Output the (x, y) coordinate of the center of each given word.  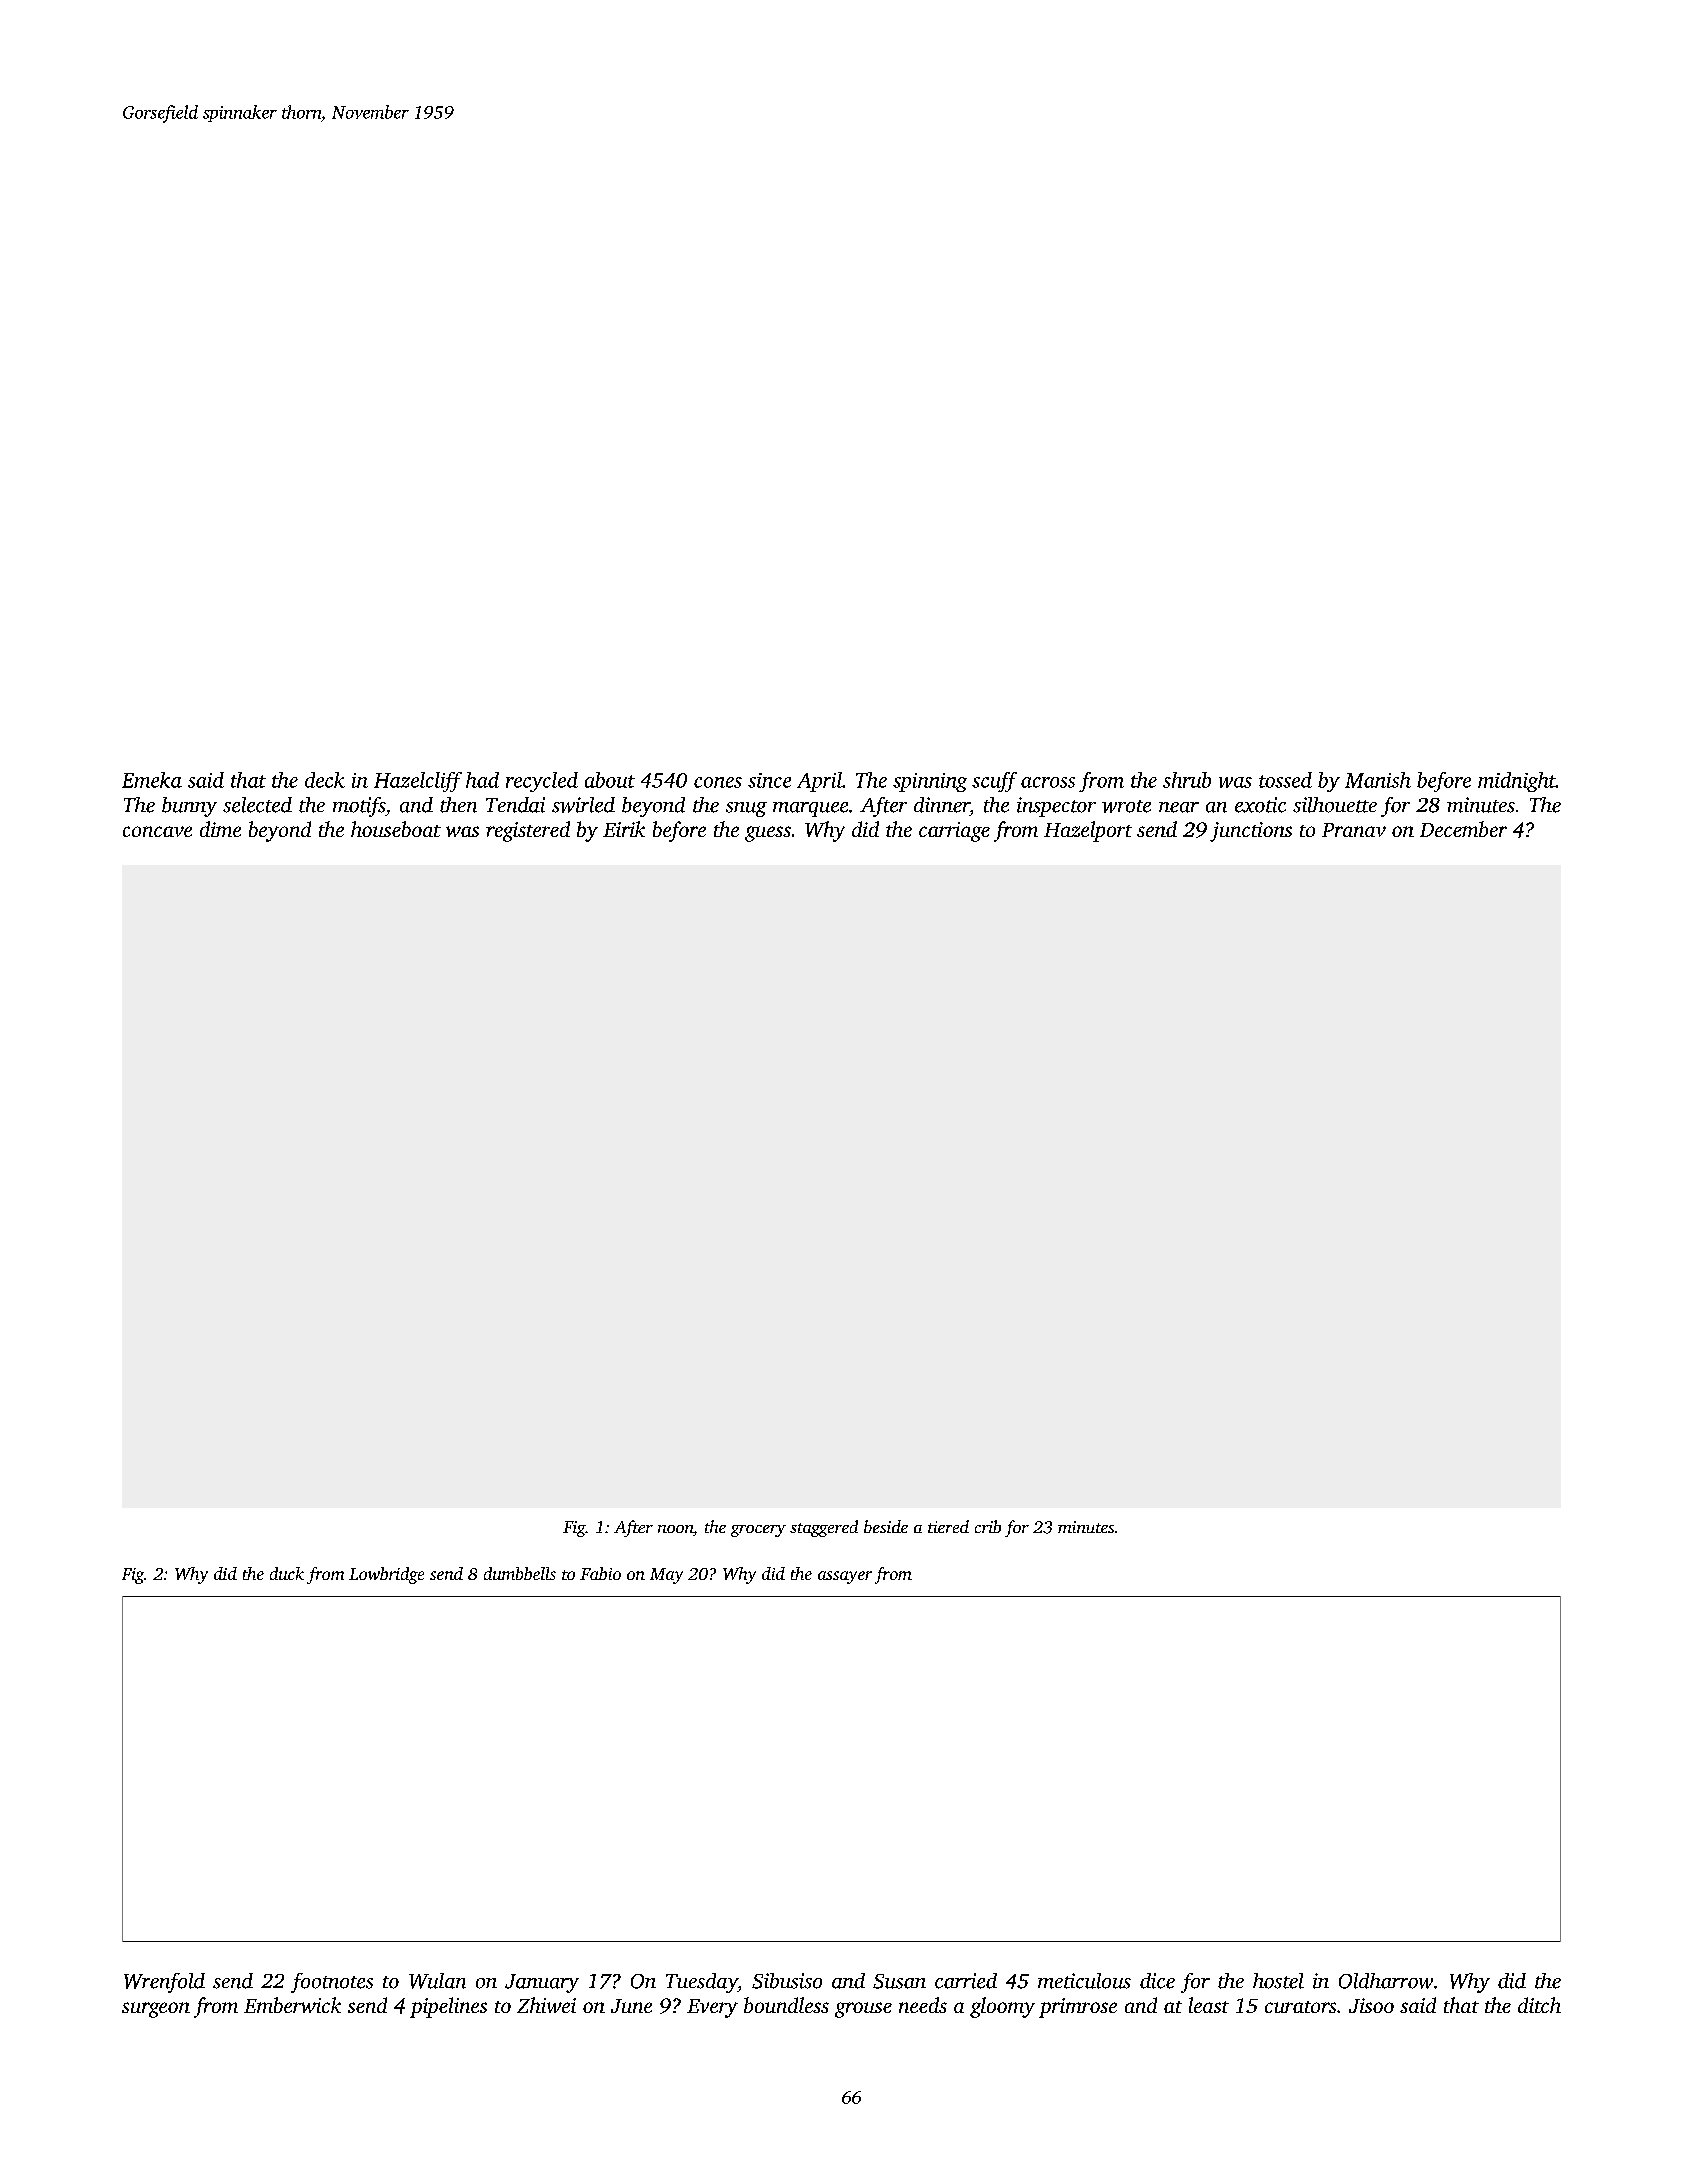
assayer (845, 1577)
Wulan (437, 1981)
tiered (948, 1526)
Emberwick (292, 2005)
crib (988, 1526)
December (1463, 829)
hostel (1278, 1981)
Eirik (624, 829)
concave (157, 831)
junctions (1251, 832)
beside (886, 1526)
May (666, 1576)
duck (287, 1573)
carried (966, 1981)
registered (528, 831)
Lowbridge (386, 1575)
